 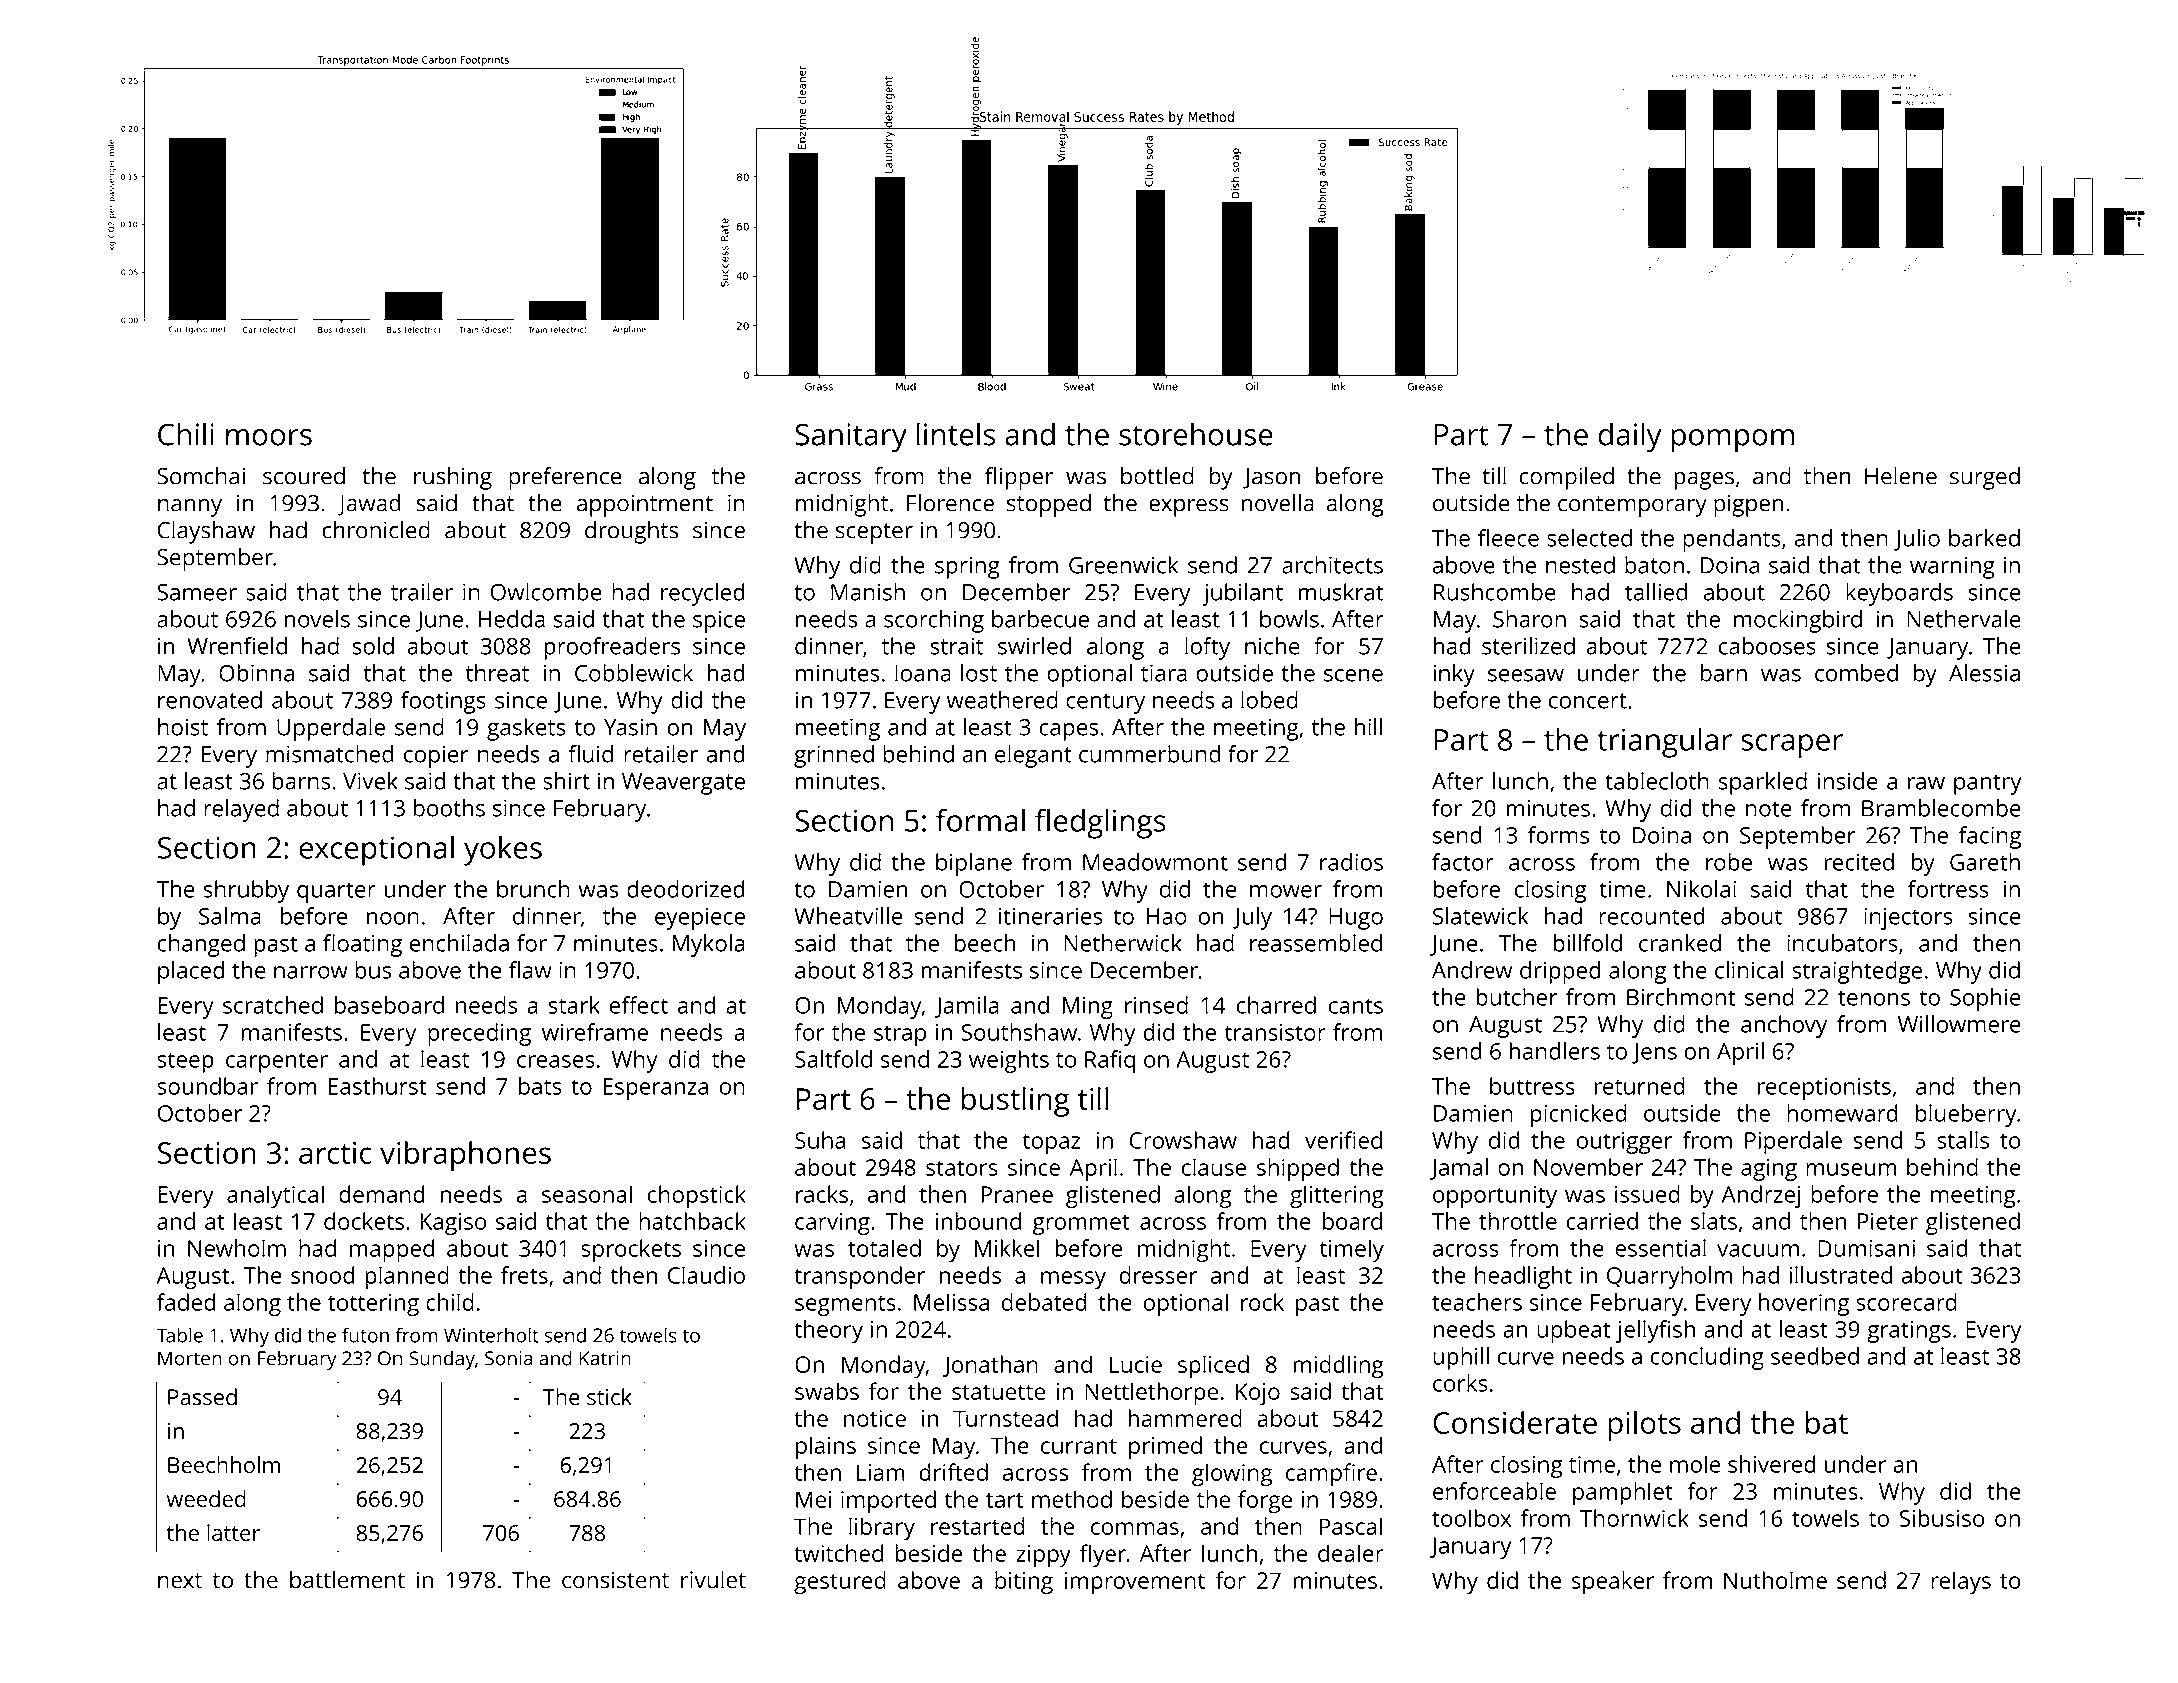 What do you see at coordinates (206, 532) in the screenshot?
I see `Clayshaw` at bounding box center [206, 532].
